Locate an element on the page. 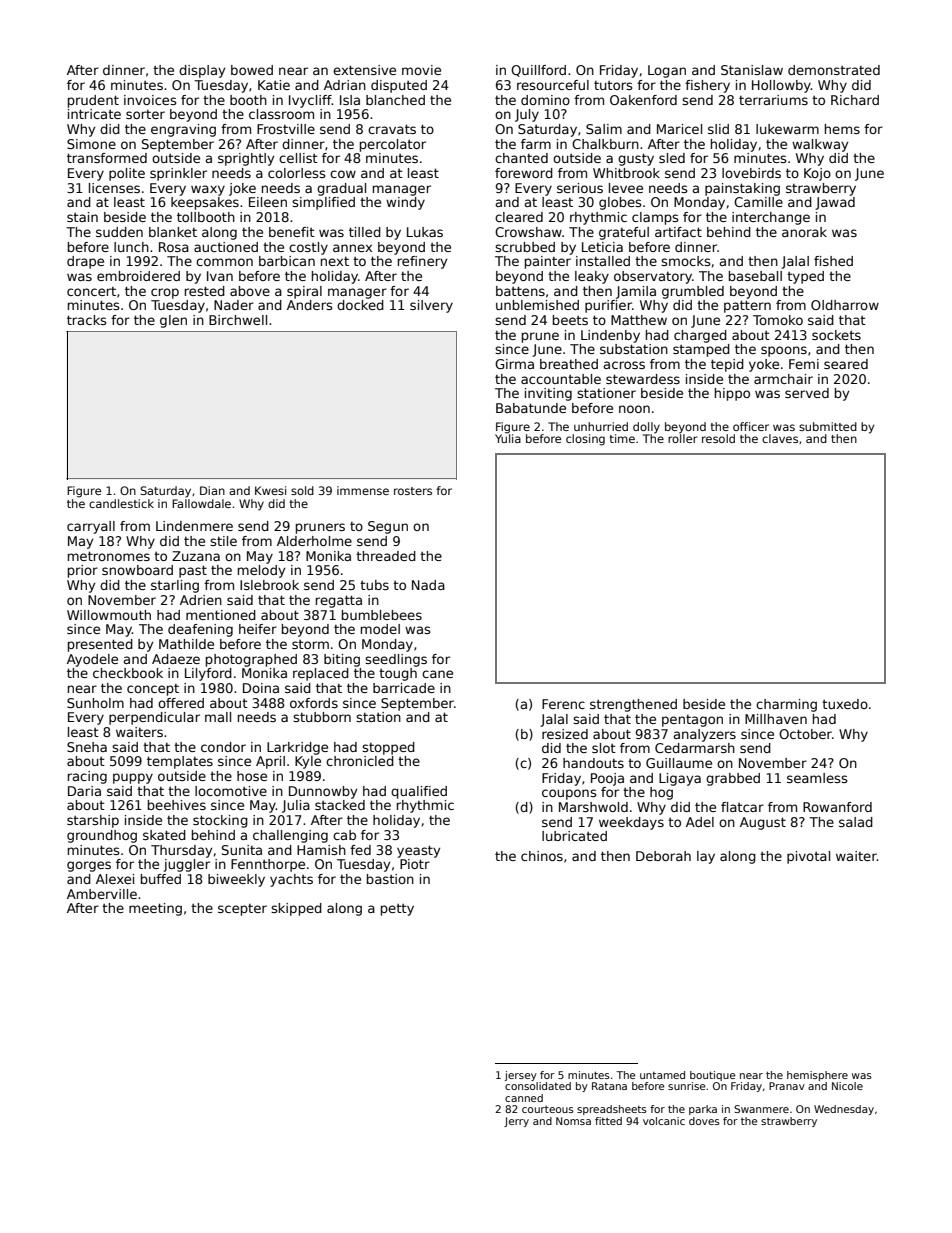 The image size is (952, 1233). stacked is located at coordinates (340, 805).
